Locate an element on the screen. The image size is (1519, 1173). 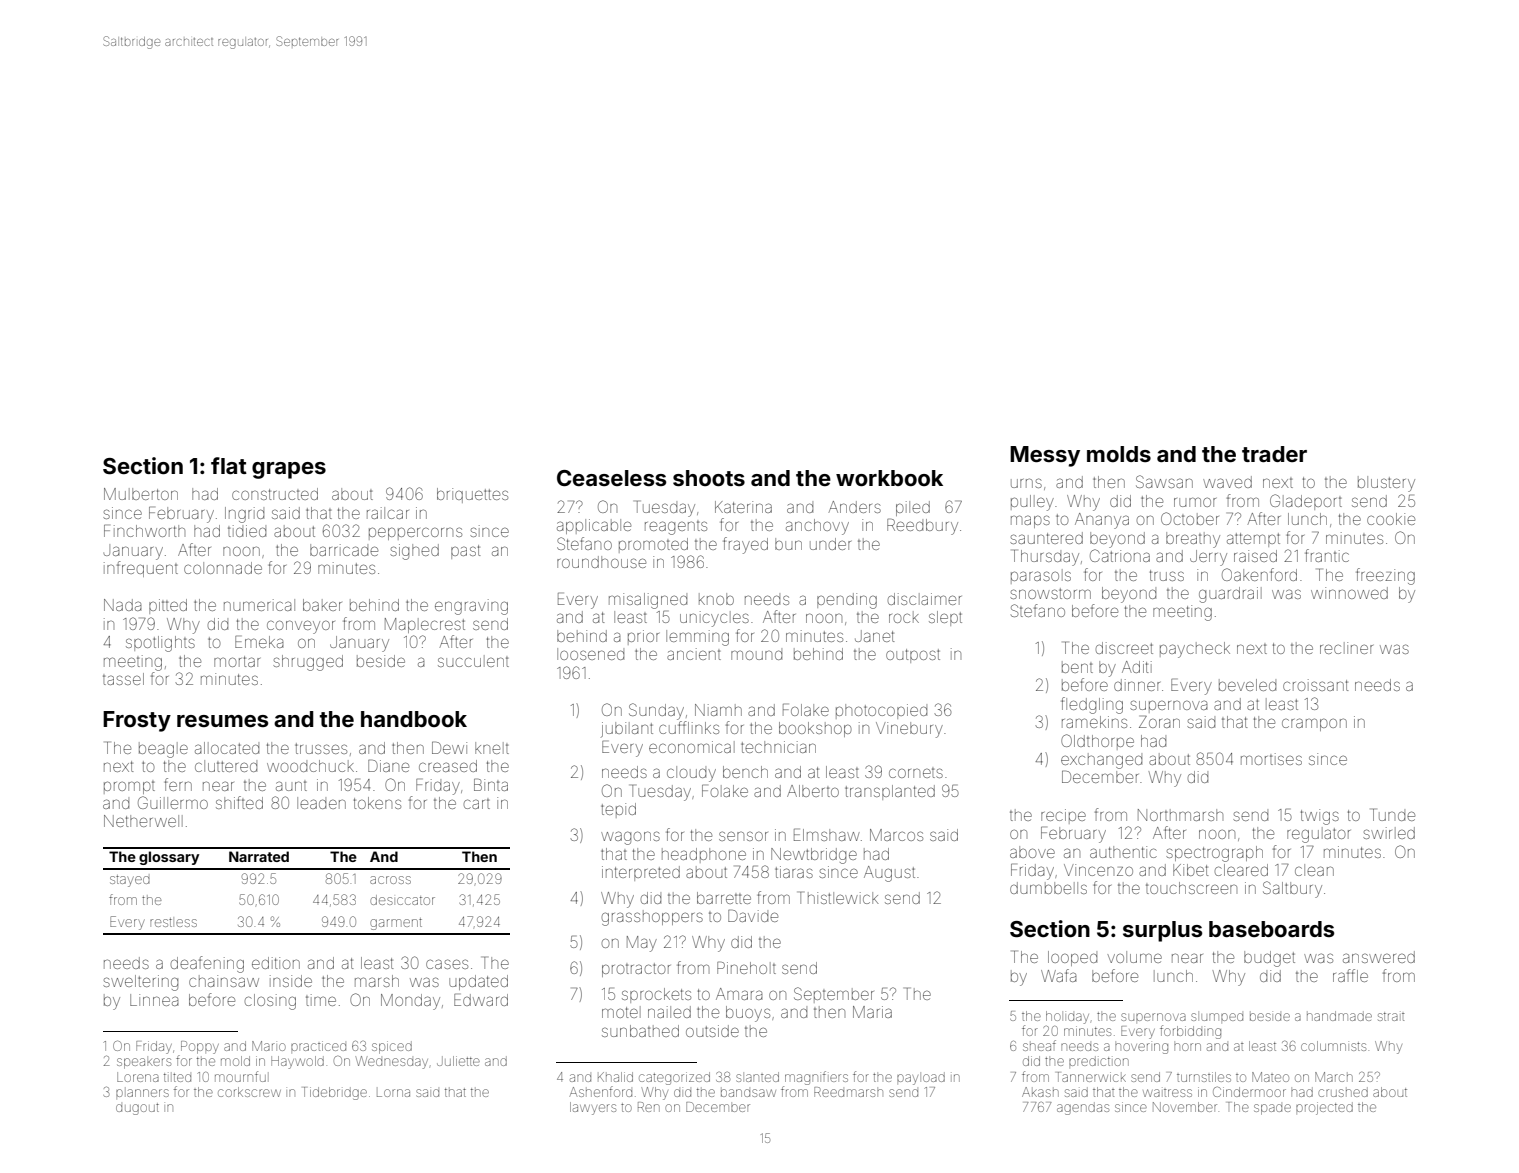
Alberto is located at coordinates (813, 791).
